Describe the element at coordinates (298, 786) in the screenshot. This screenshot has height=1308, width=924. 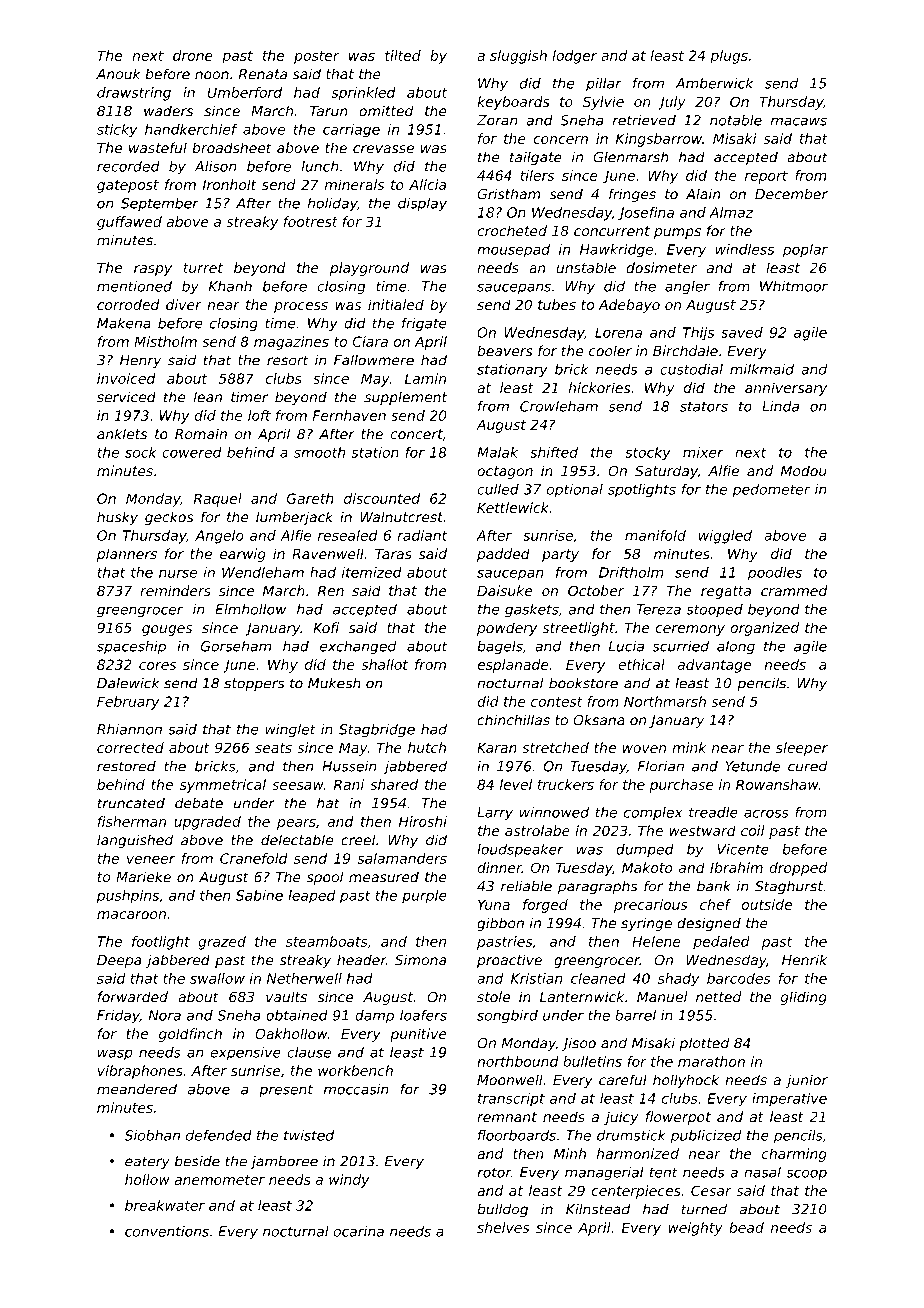
I see `seesaw` at that location.
